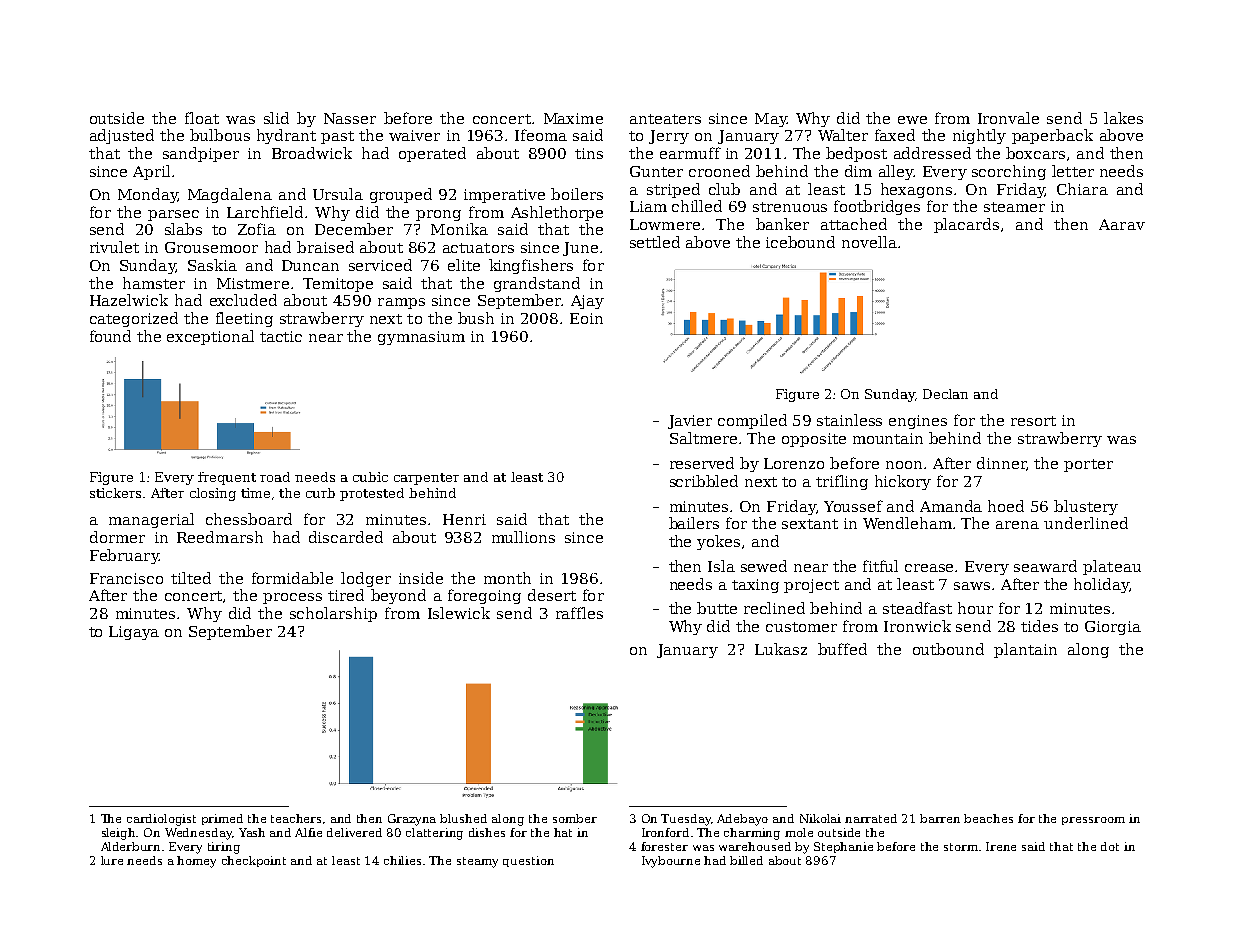  What do you see at coordinates (504, 196) in the screenshot?
I see `imperative` at bounding box center [504, 196].
